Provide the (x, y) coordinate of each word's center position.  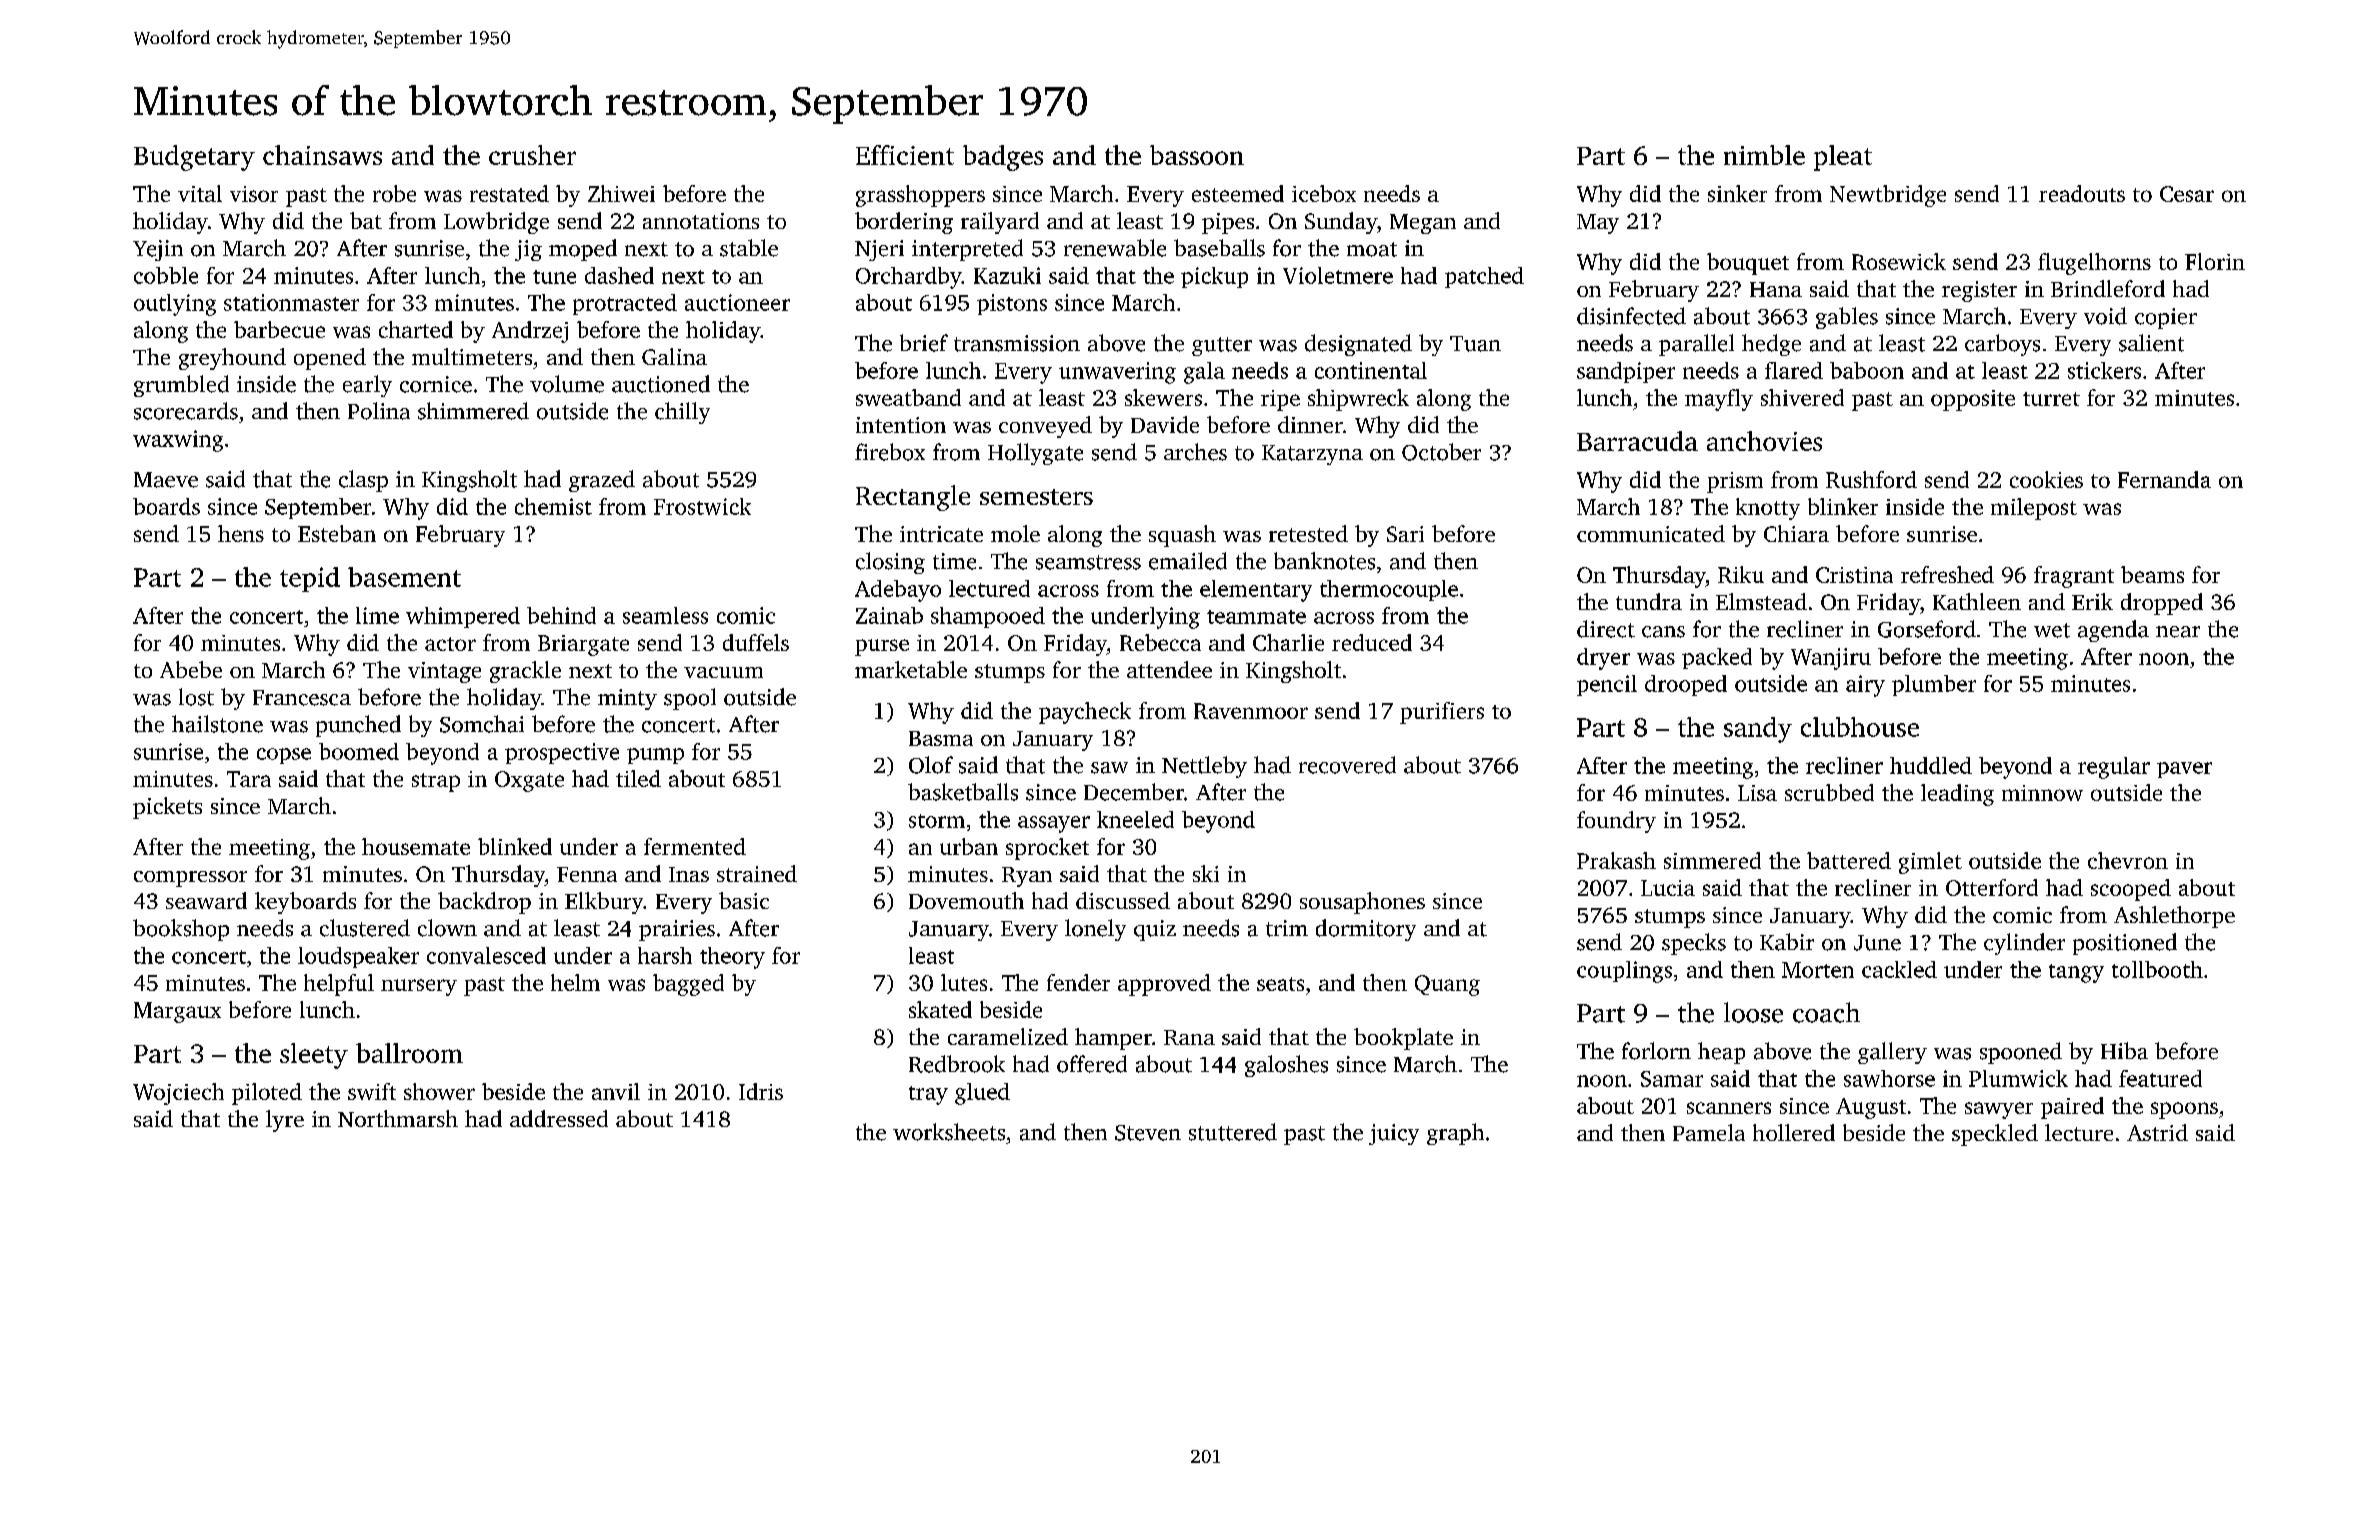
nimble (1764, 155)
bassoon (1197, 155)
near (2178, 632)
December (1134, 792)
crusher (532, 155)
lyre (285, 1121)
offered (1092, 1064)
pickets (167, 808)
